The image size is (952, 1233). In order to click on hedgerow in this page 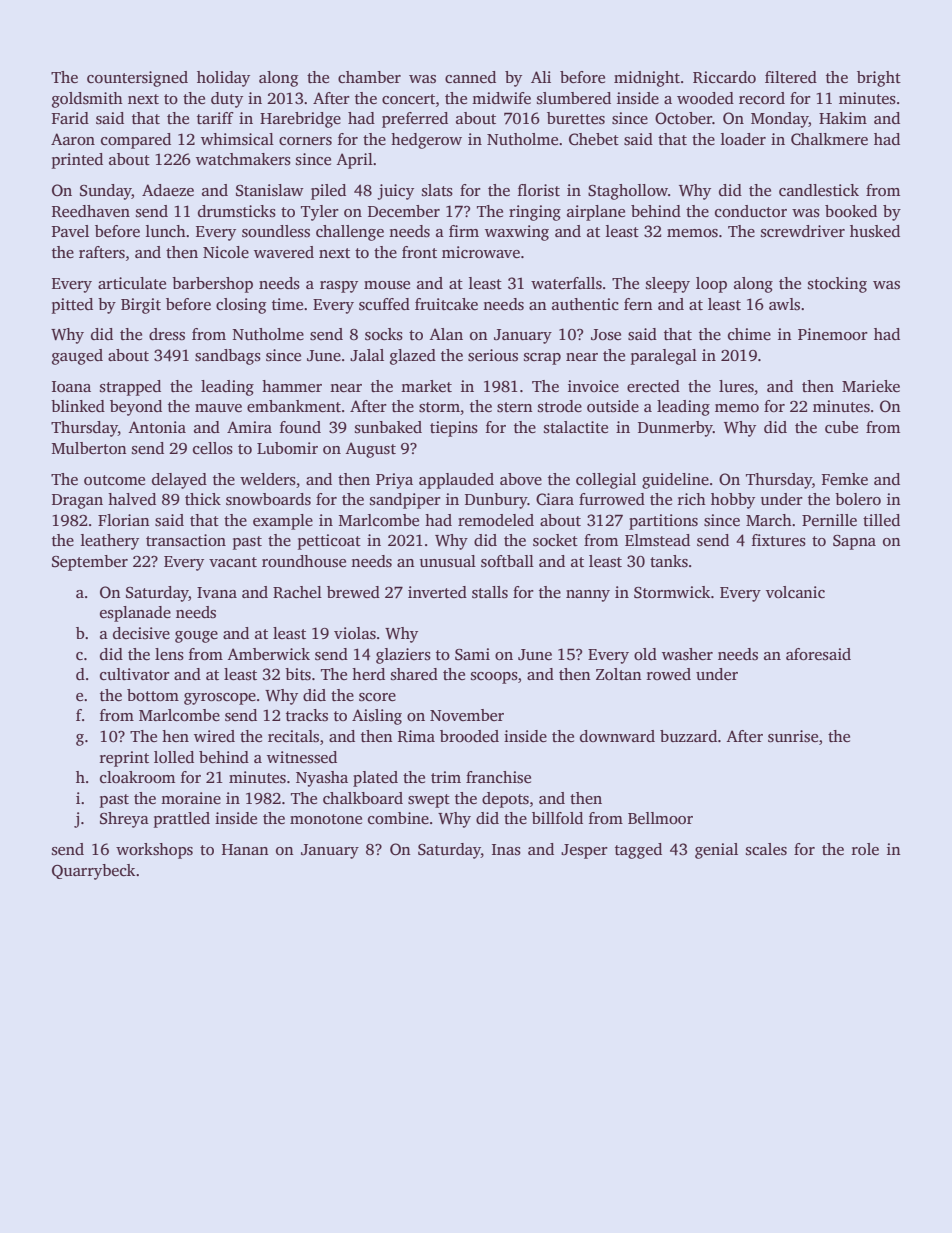, I will do `click(426, 141)`.
